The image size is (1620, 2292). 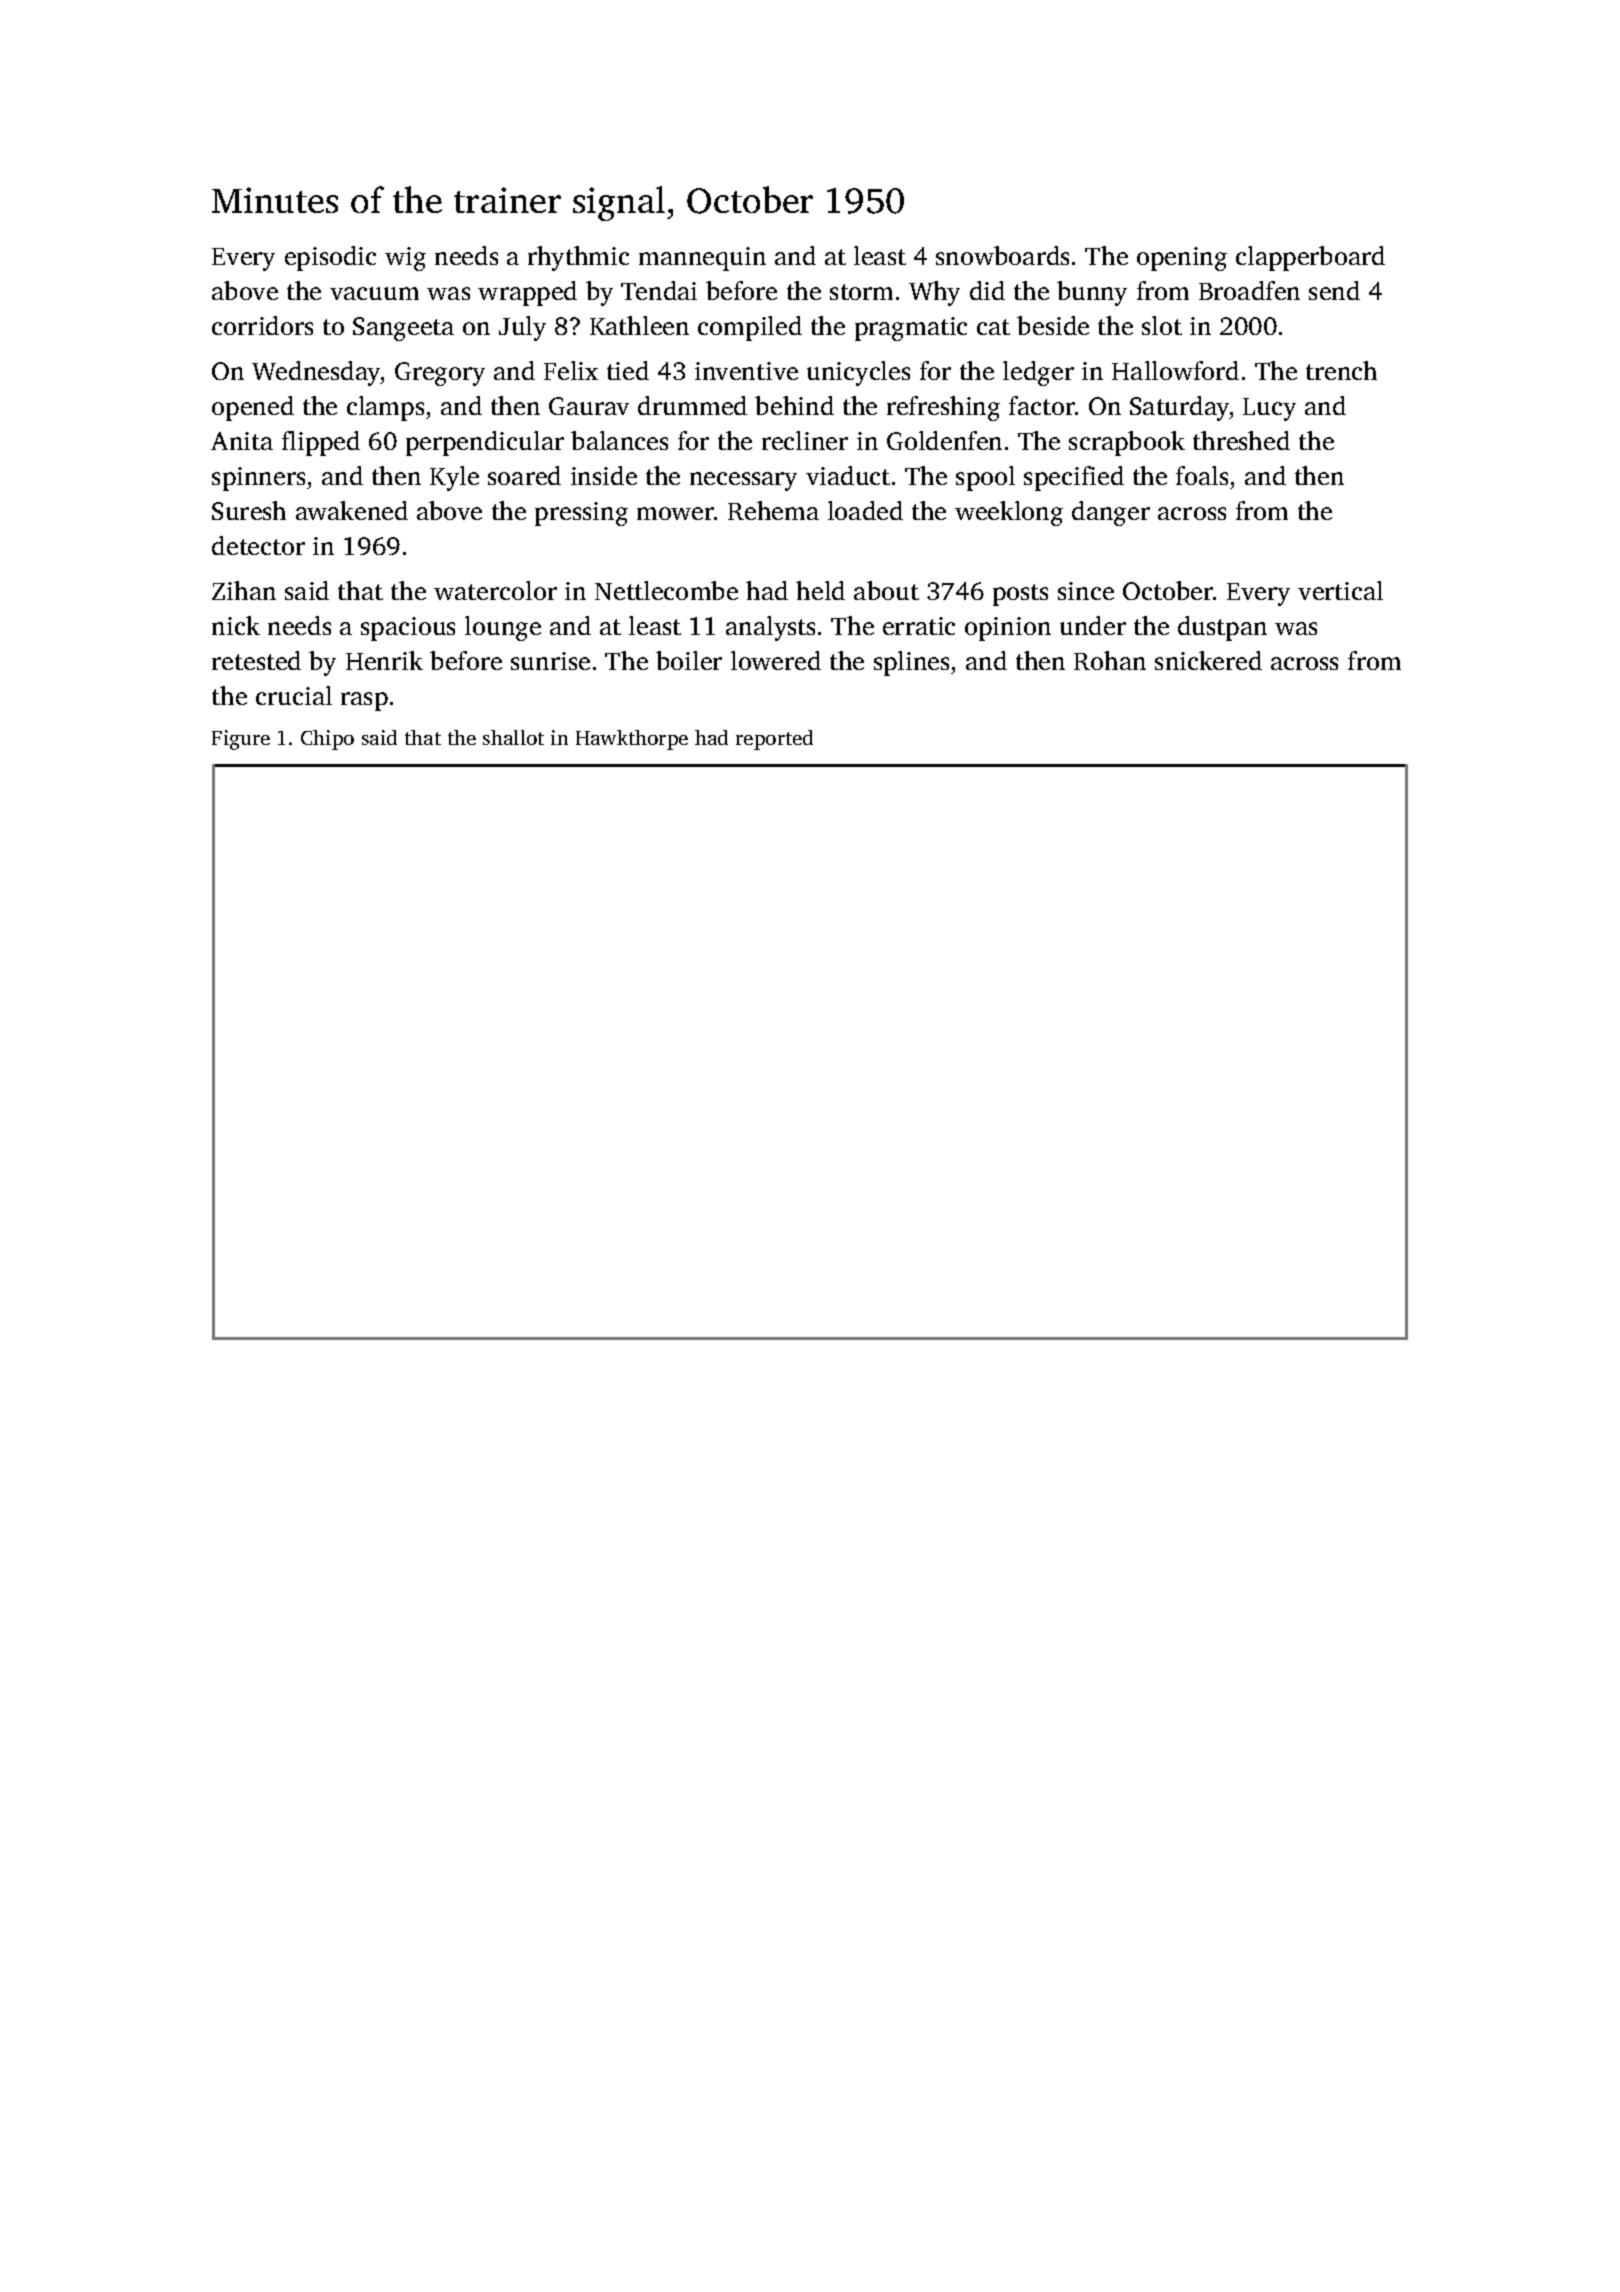 I want to click on opened, so click(x=253, y=408).
